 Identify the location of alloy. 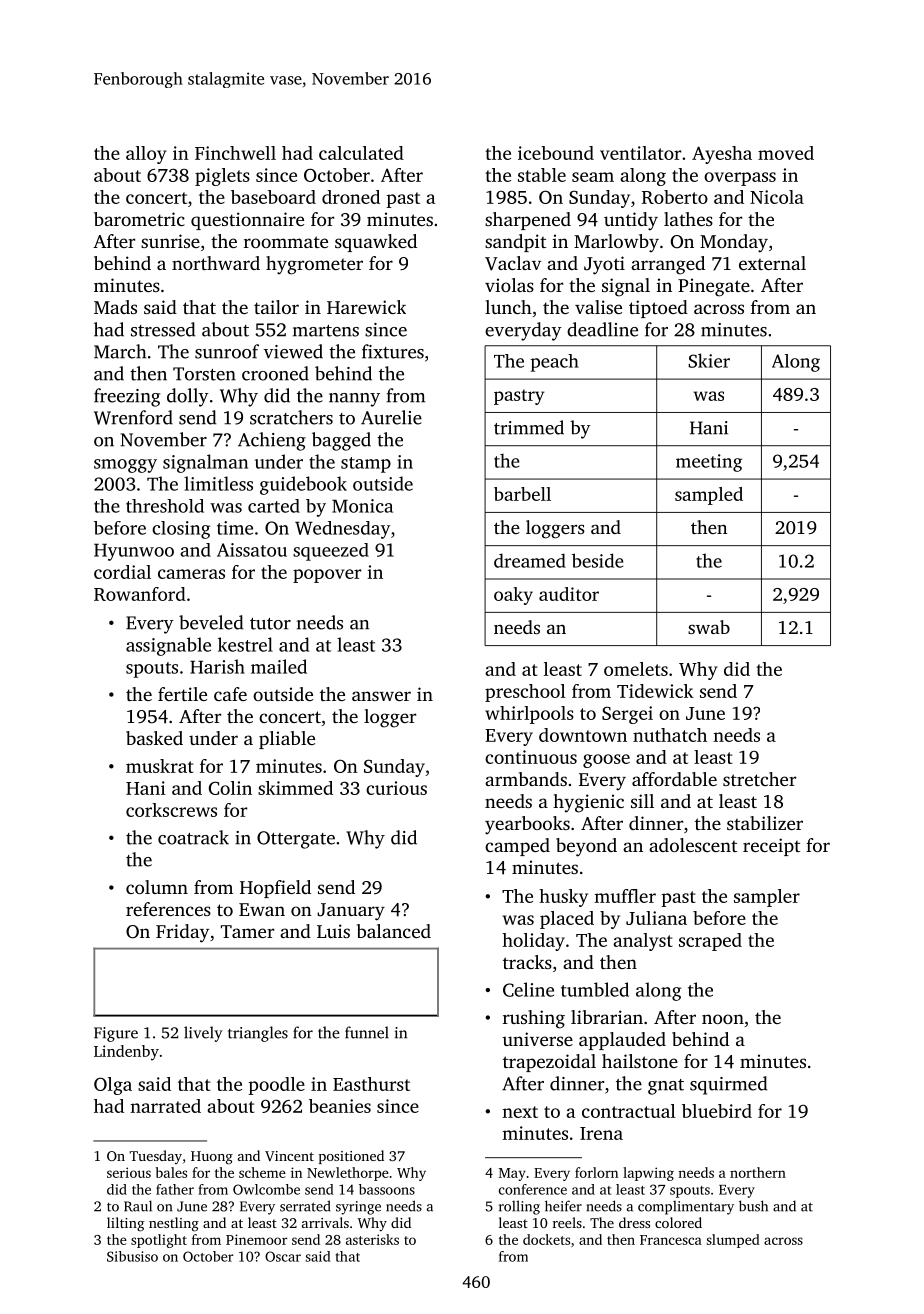
(146, 155).
